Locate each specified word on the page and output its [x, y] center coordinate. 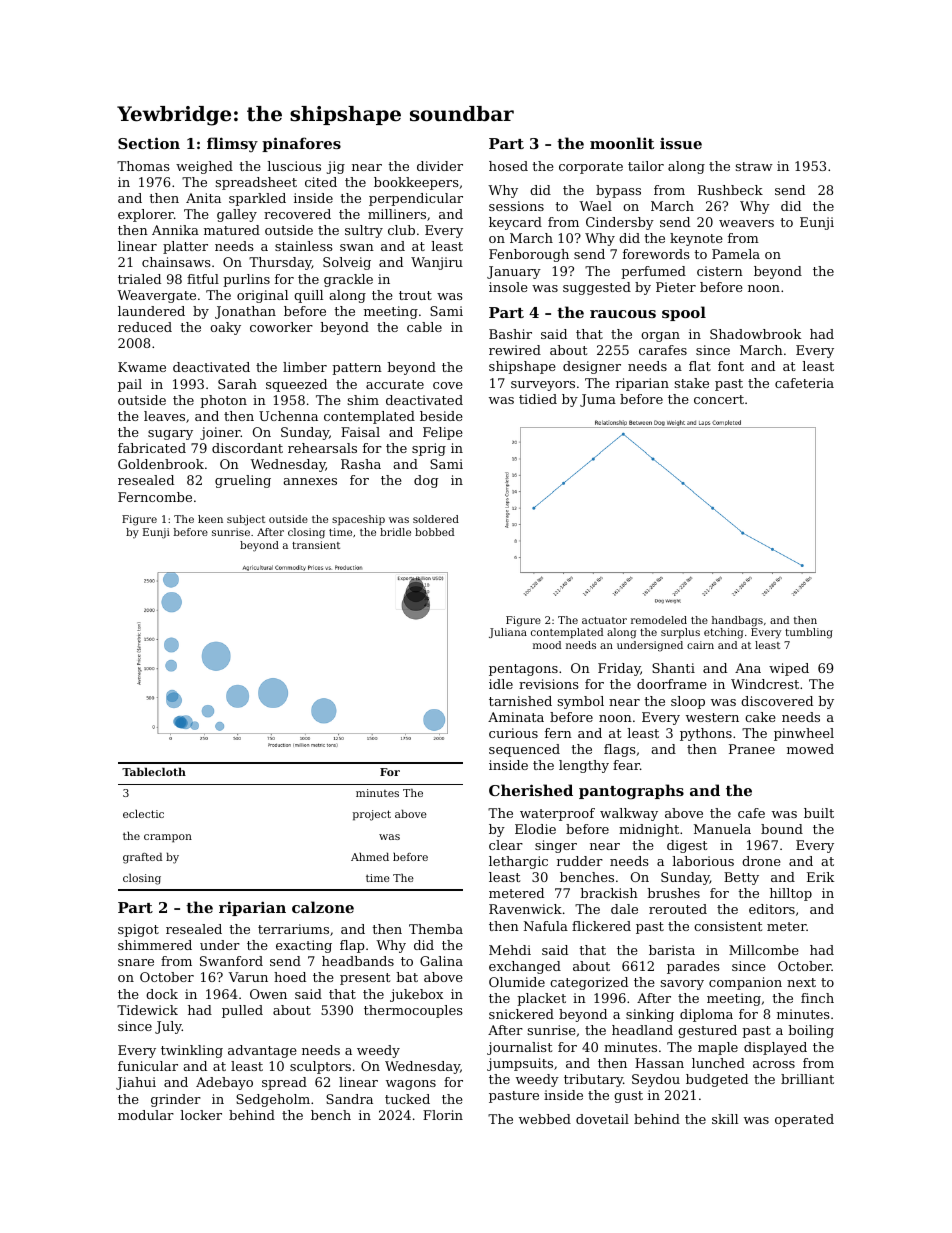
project [372, 815]
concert [719, 399]
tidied [538, 399]
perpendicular [416, 199]
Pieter [676, 287]
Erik [820, 877]
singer [556, 846]
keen [210, 519]
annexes [310, 481]
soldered [436, 519]
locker [201, 1115]
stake [692, 383]
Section [149, 143]
